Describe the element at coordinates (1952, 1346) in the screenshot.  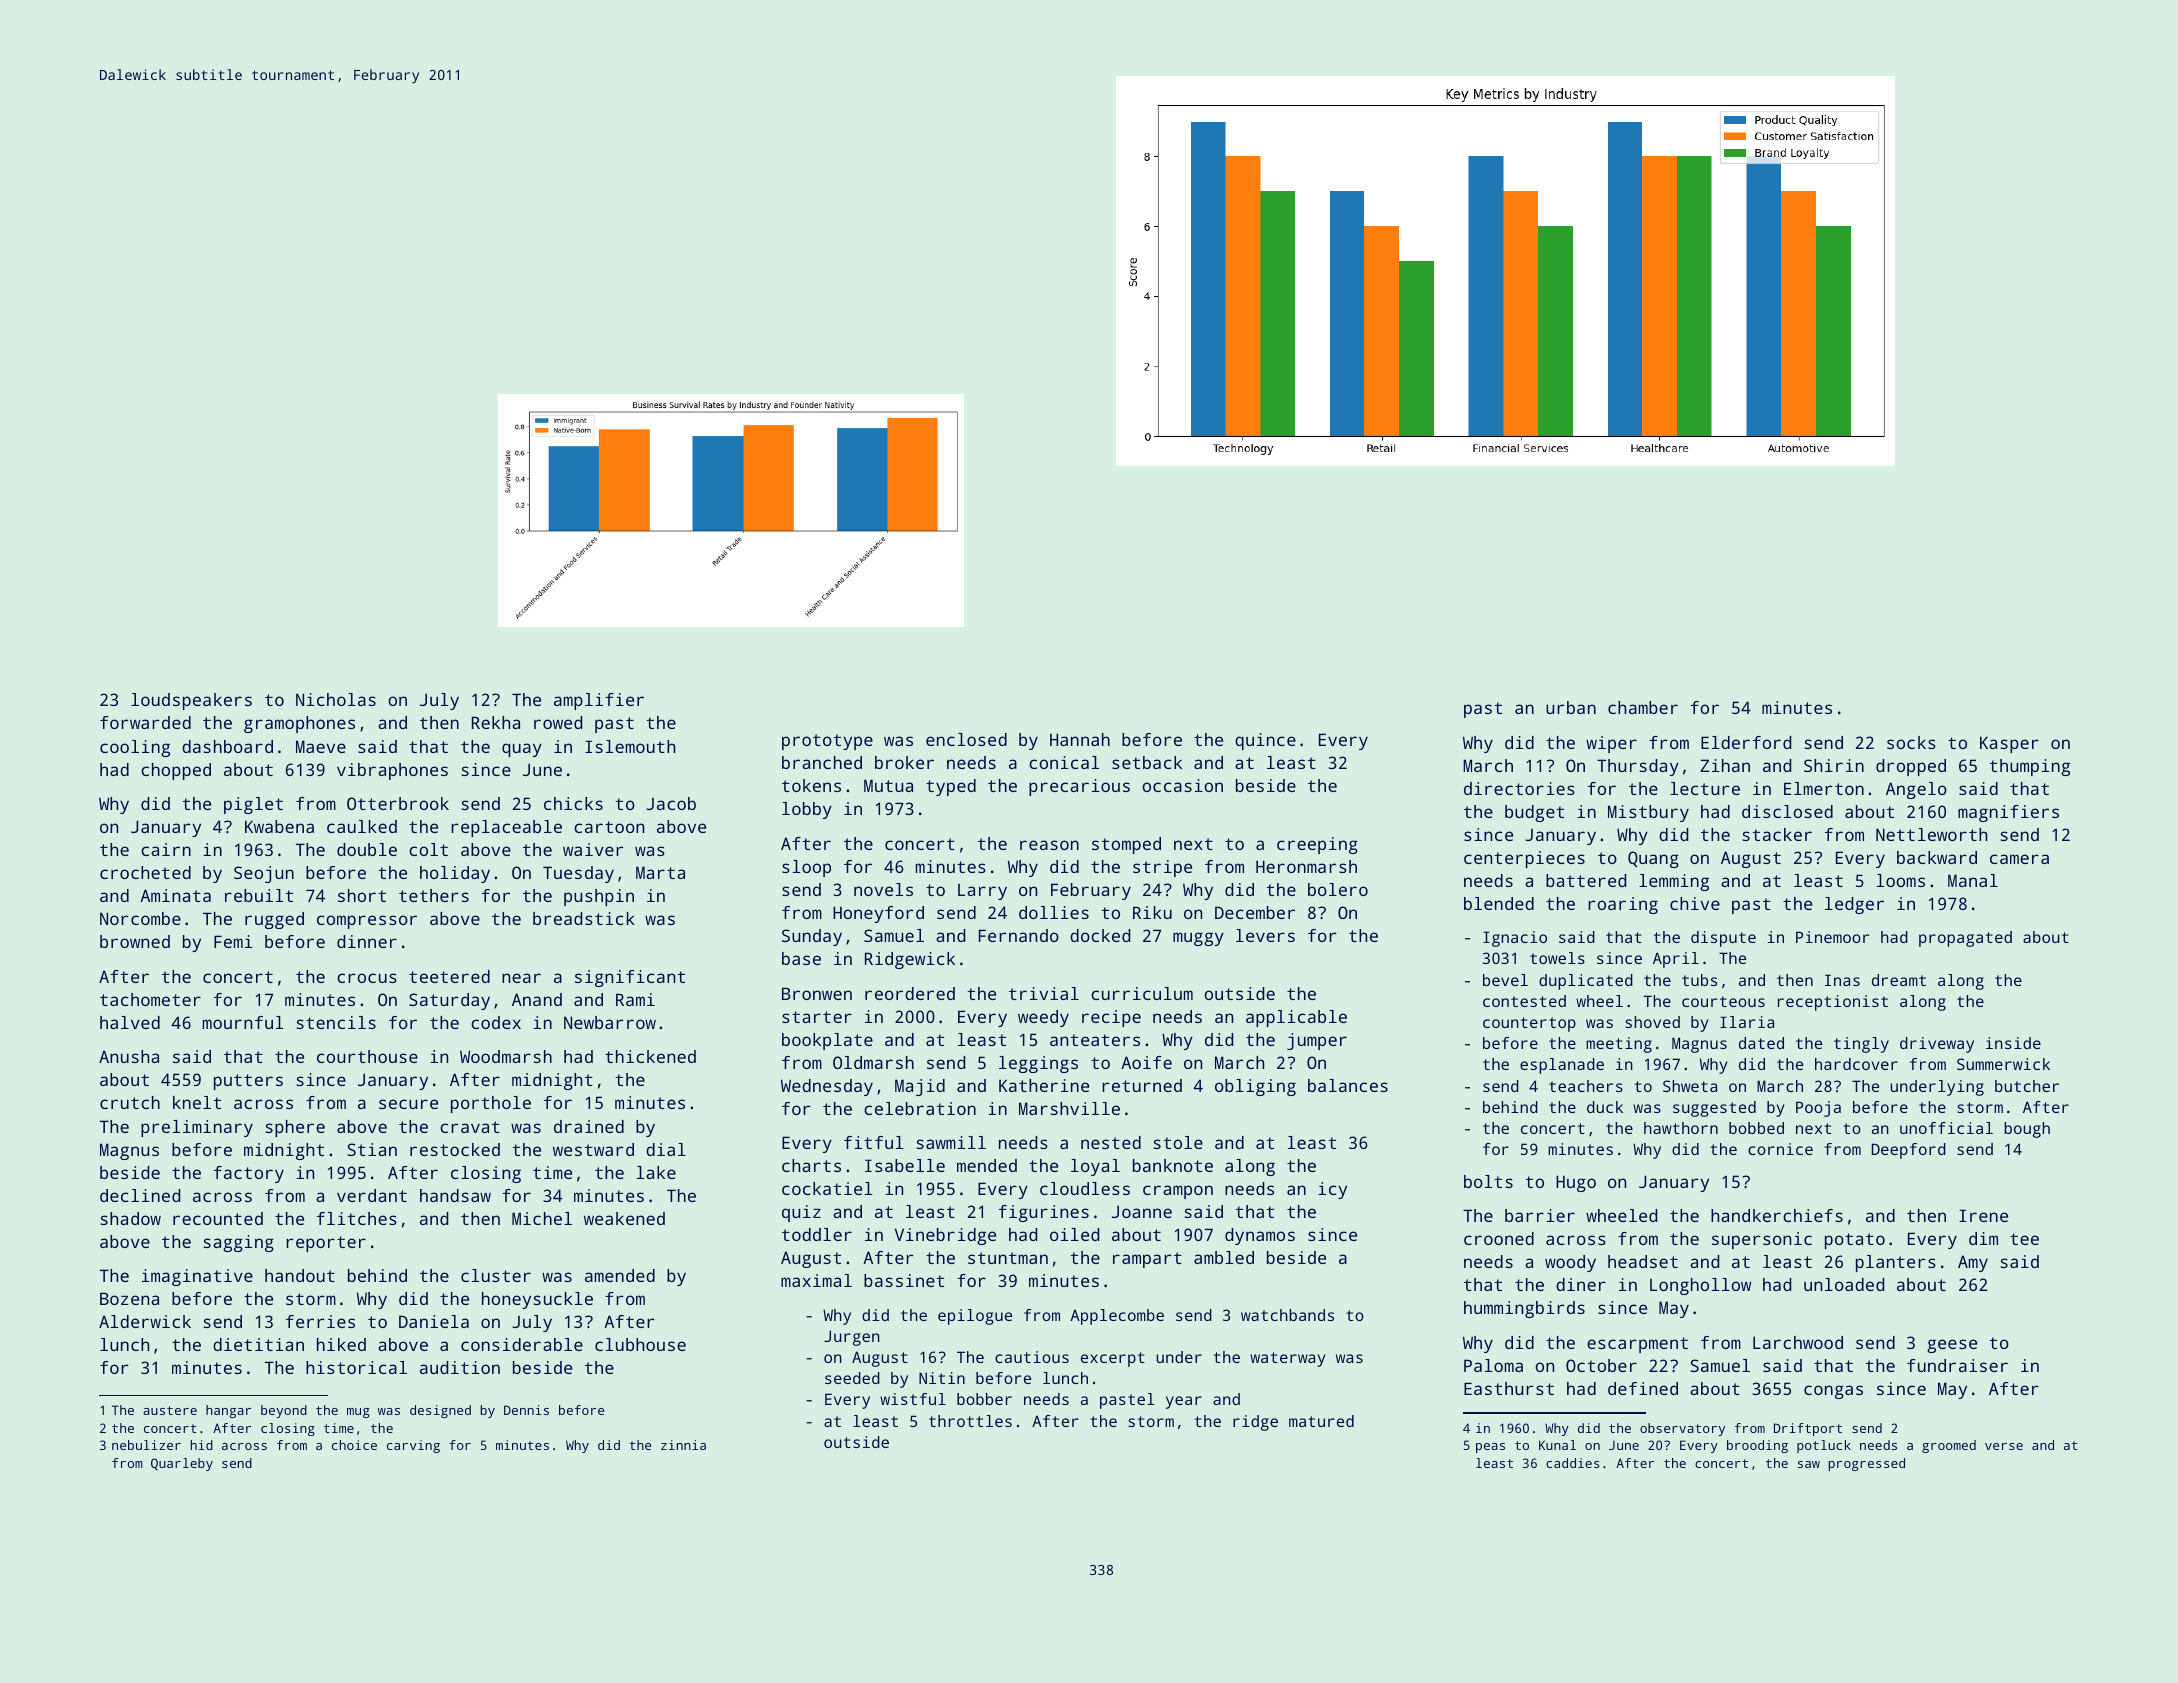
I see `geese` at that location.
